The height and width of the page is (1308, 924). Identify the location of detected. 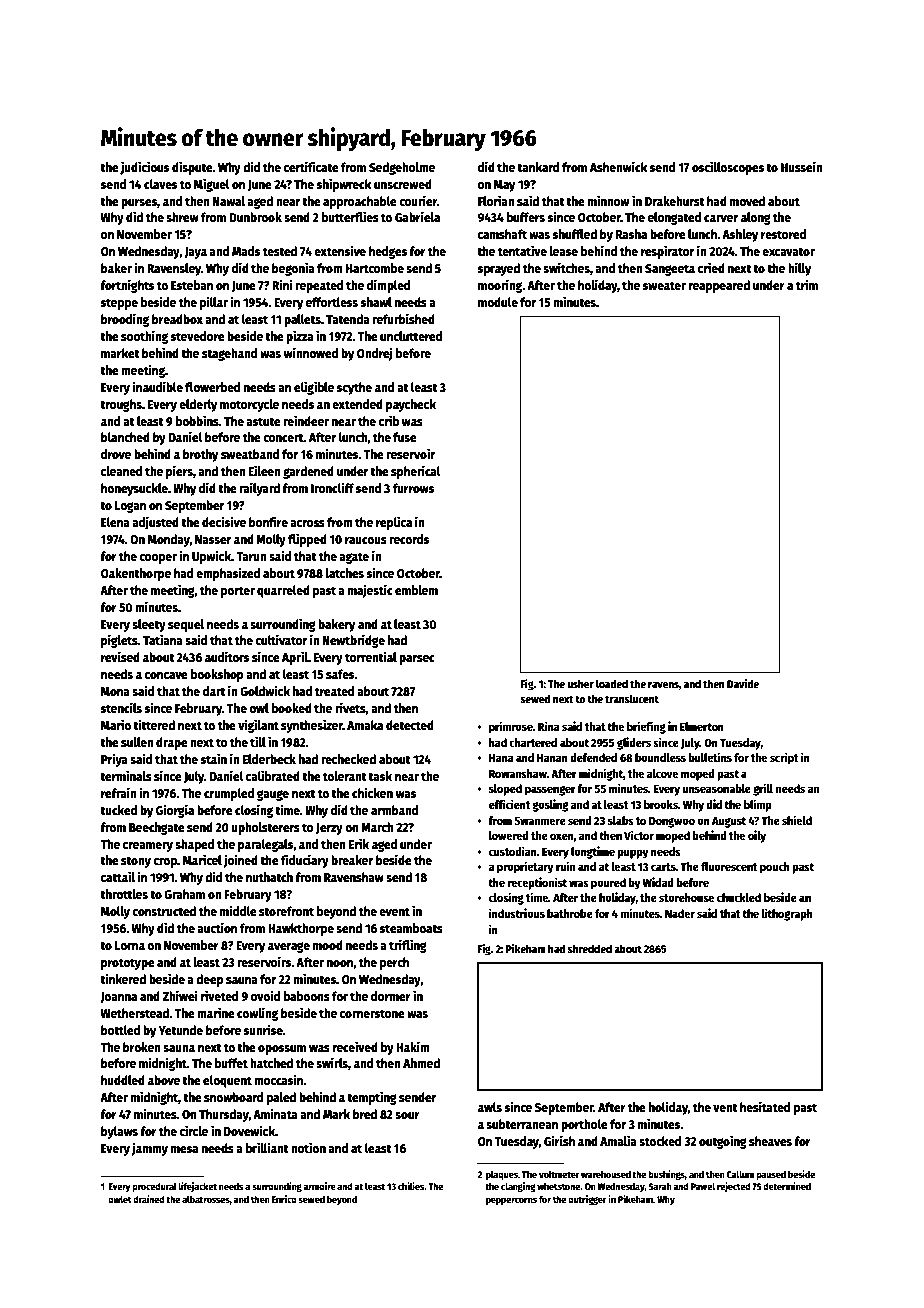
(410, 725).
